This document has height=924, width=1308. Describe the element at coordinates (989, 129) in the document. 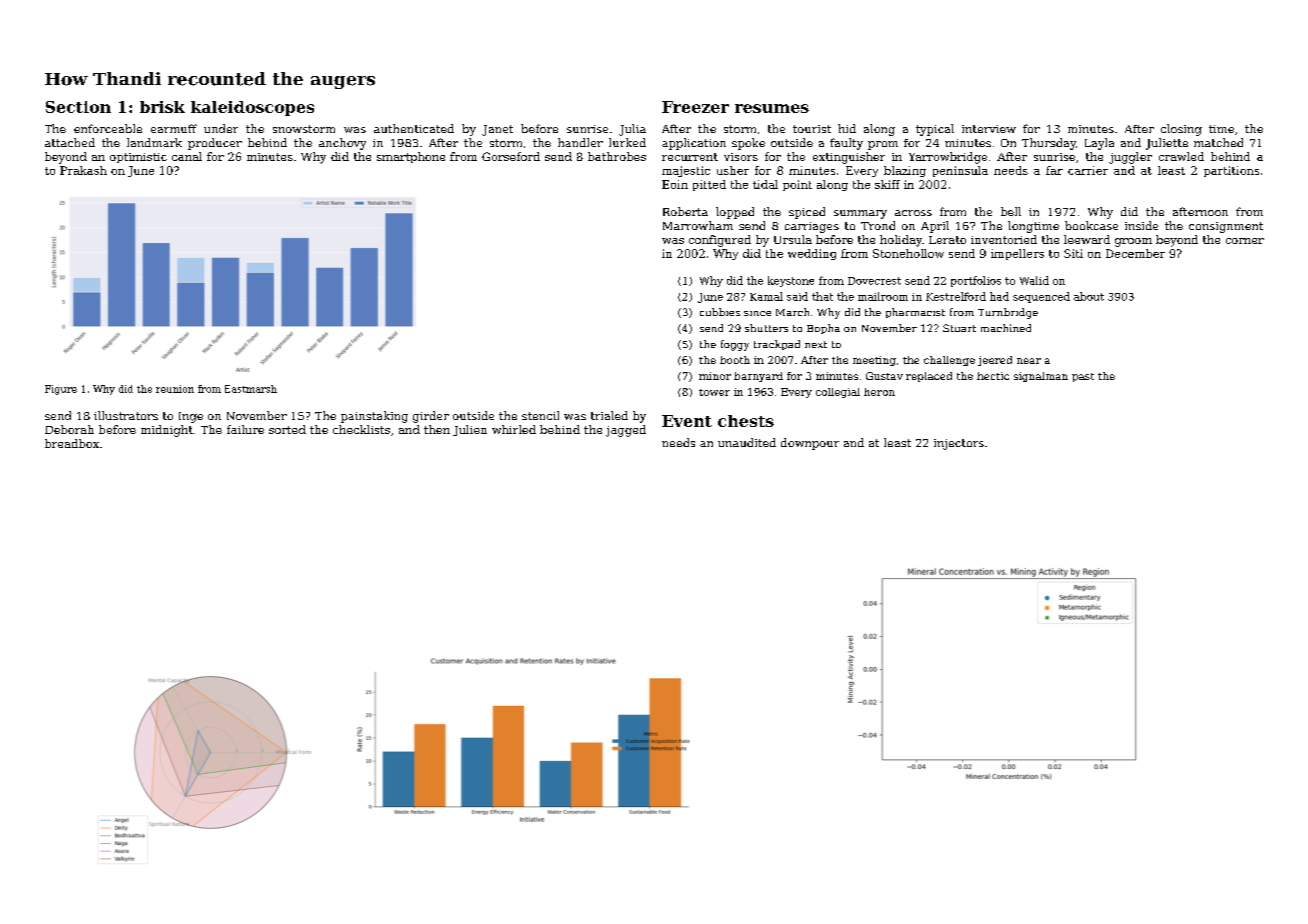

I see `interview` at that location.
